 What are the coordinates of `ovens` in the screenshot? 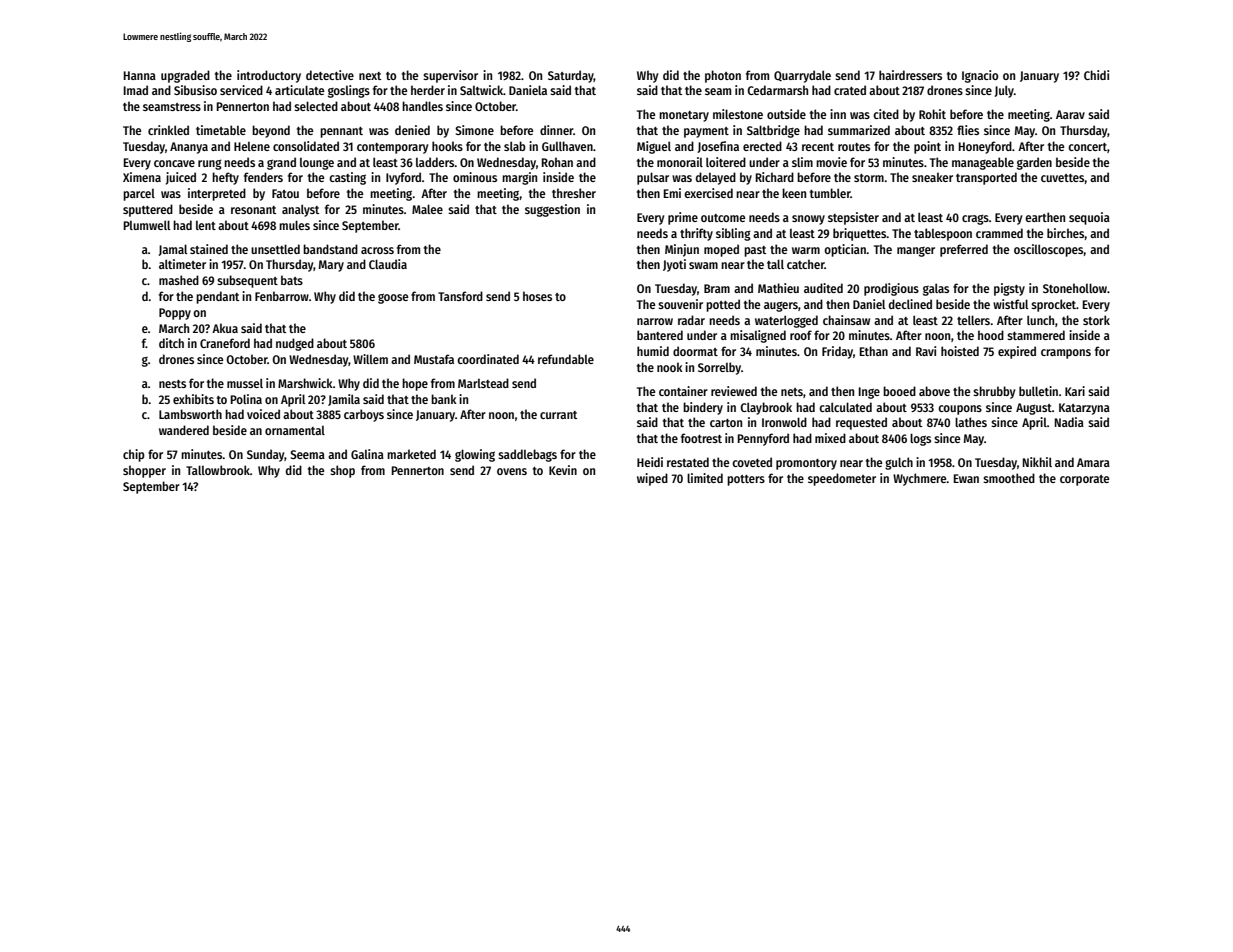 It's located at (512, 471).
